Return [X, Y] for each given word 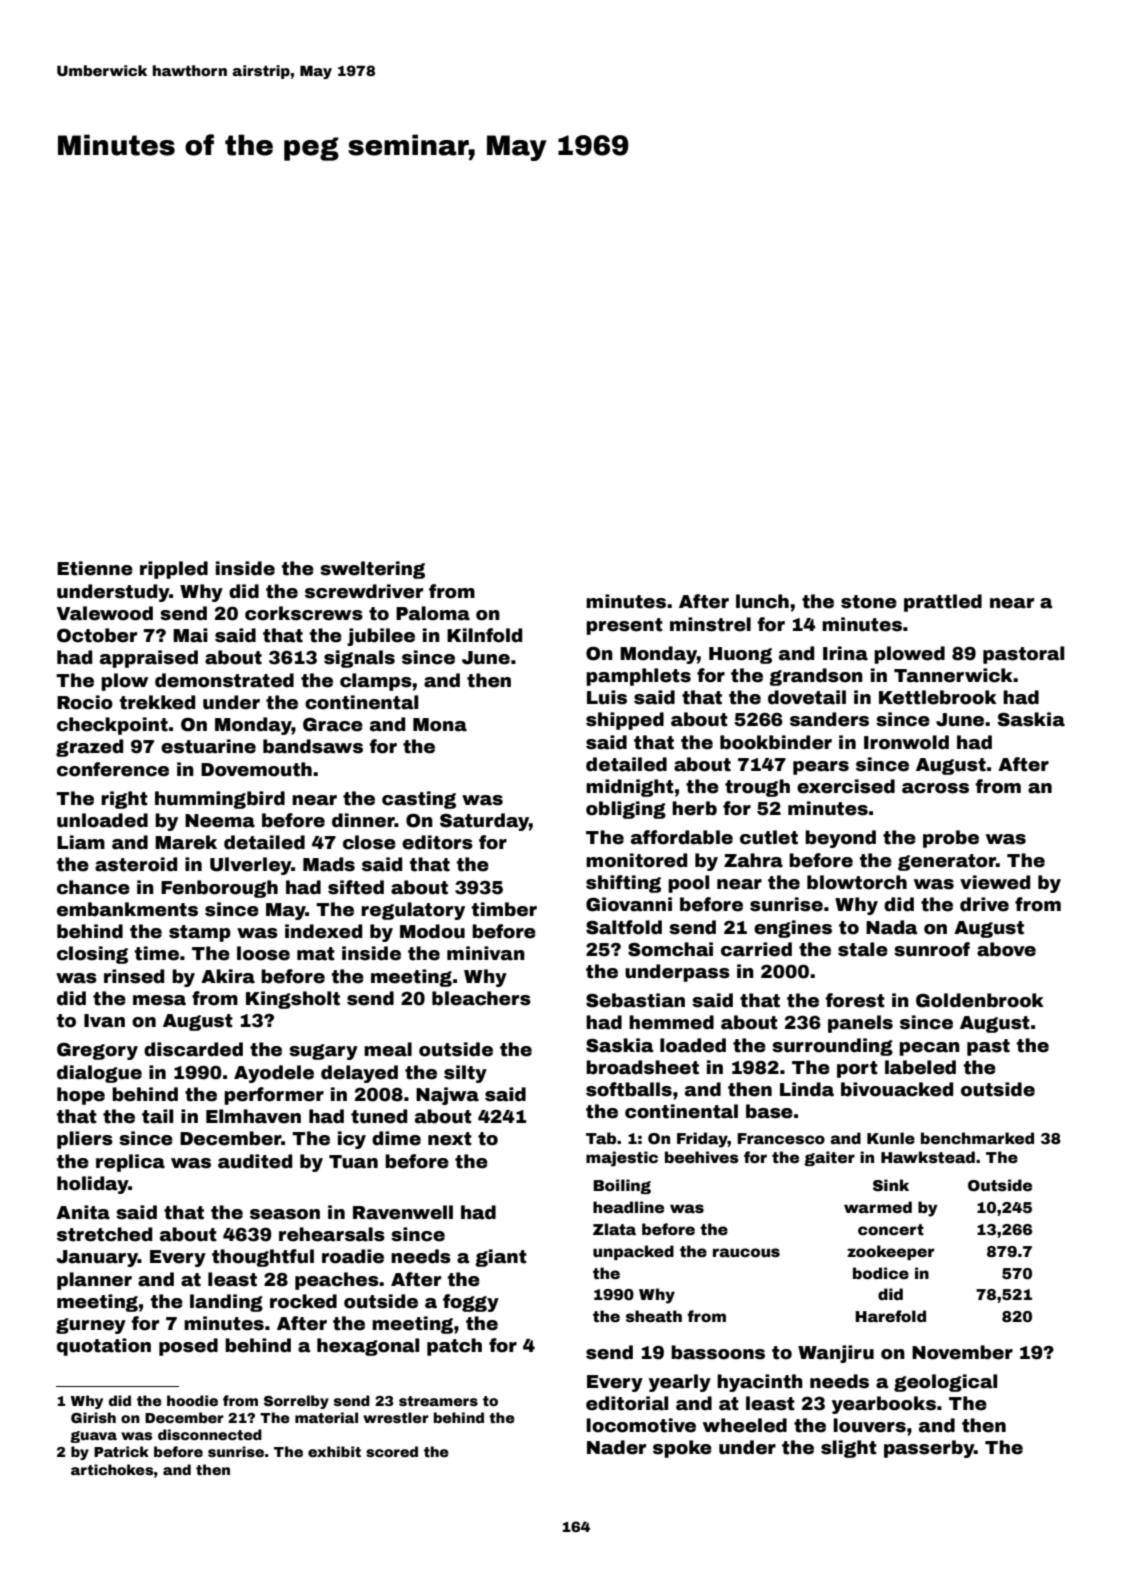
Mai [190, 635]
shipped [625, 721]
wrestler [396, 1417]
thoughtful [263, 1258]
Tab [601, 1138]
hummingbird [220, 800]
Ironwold [906, 742]
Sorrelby [296, 1402]
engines [793, 929]
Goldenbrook [980, 1000]
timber [504, 909]
